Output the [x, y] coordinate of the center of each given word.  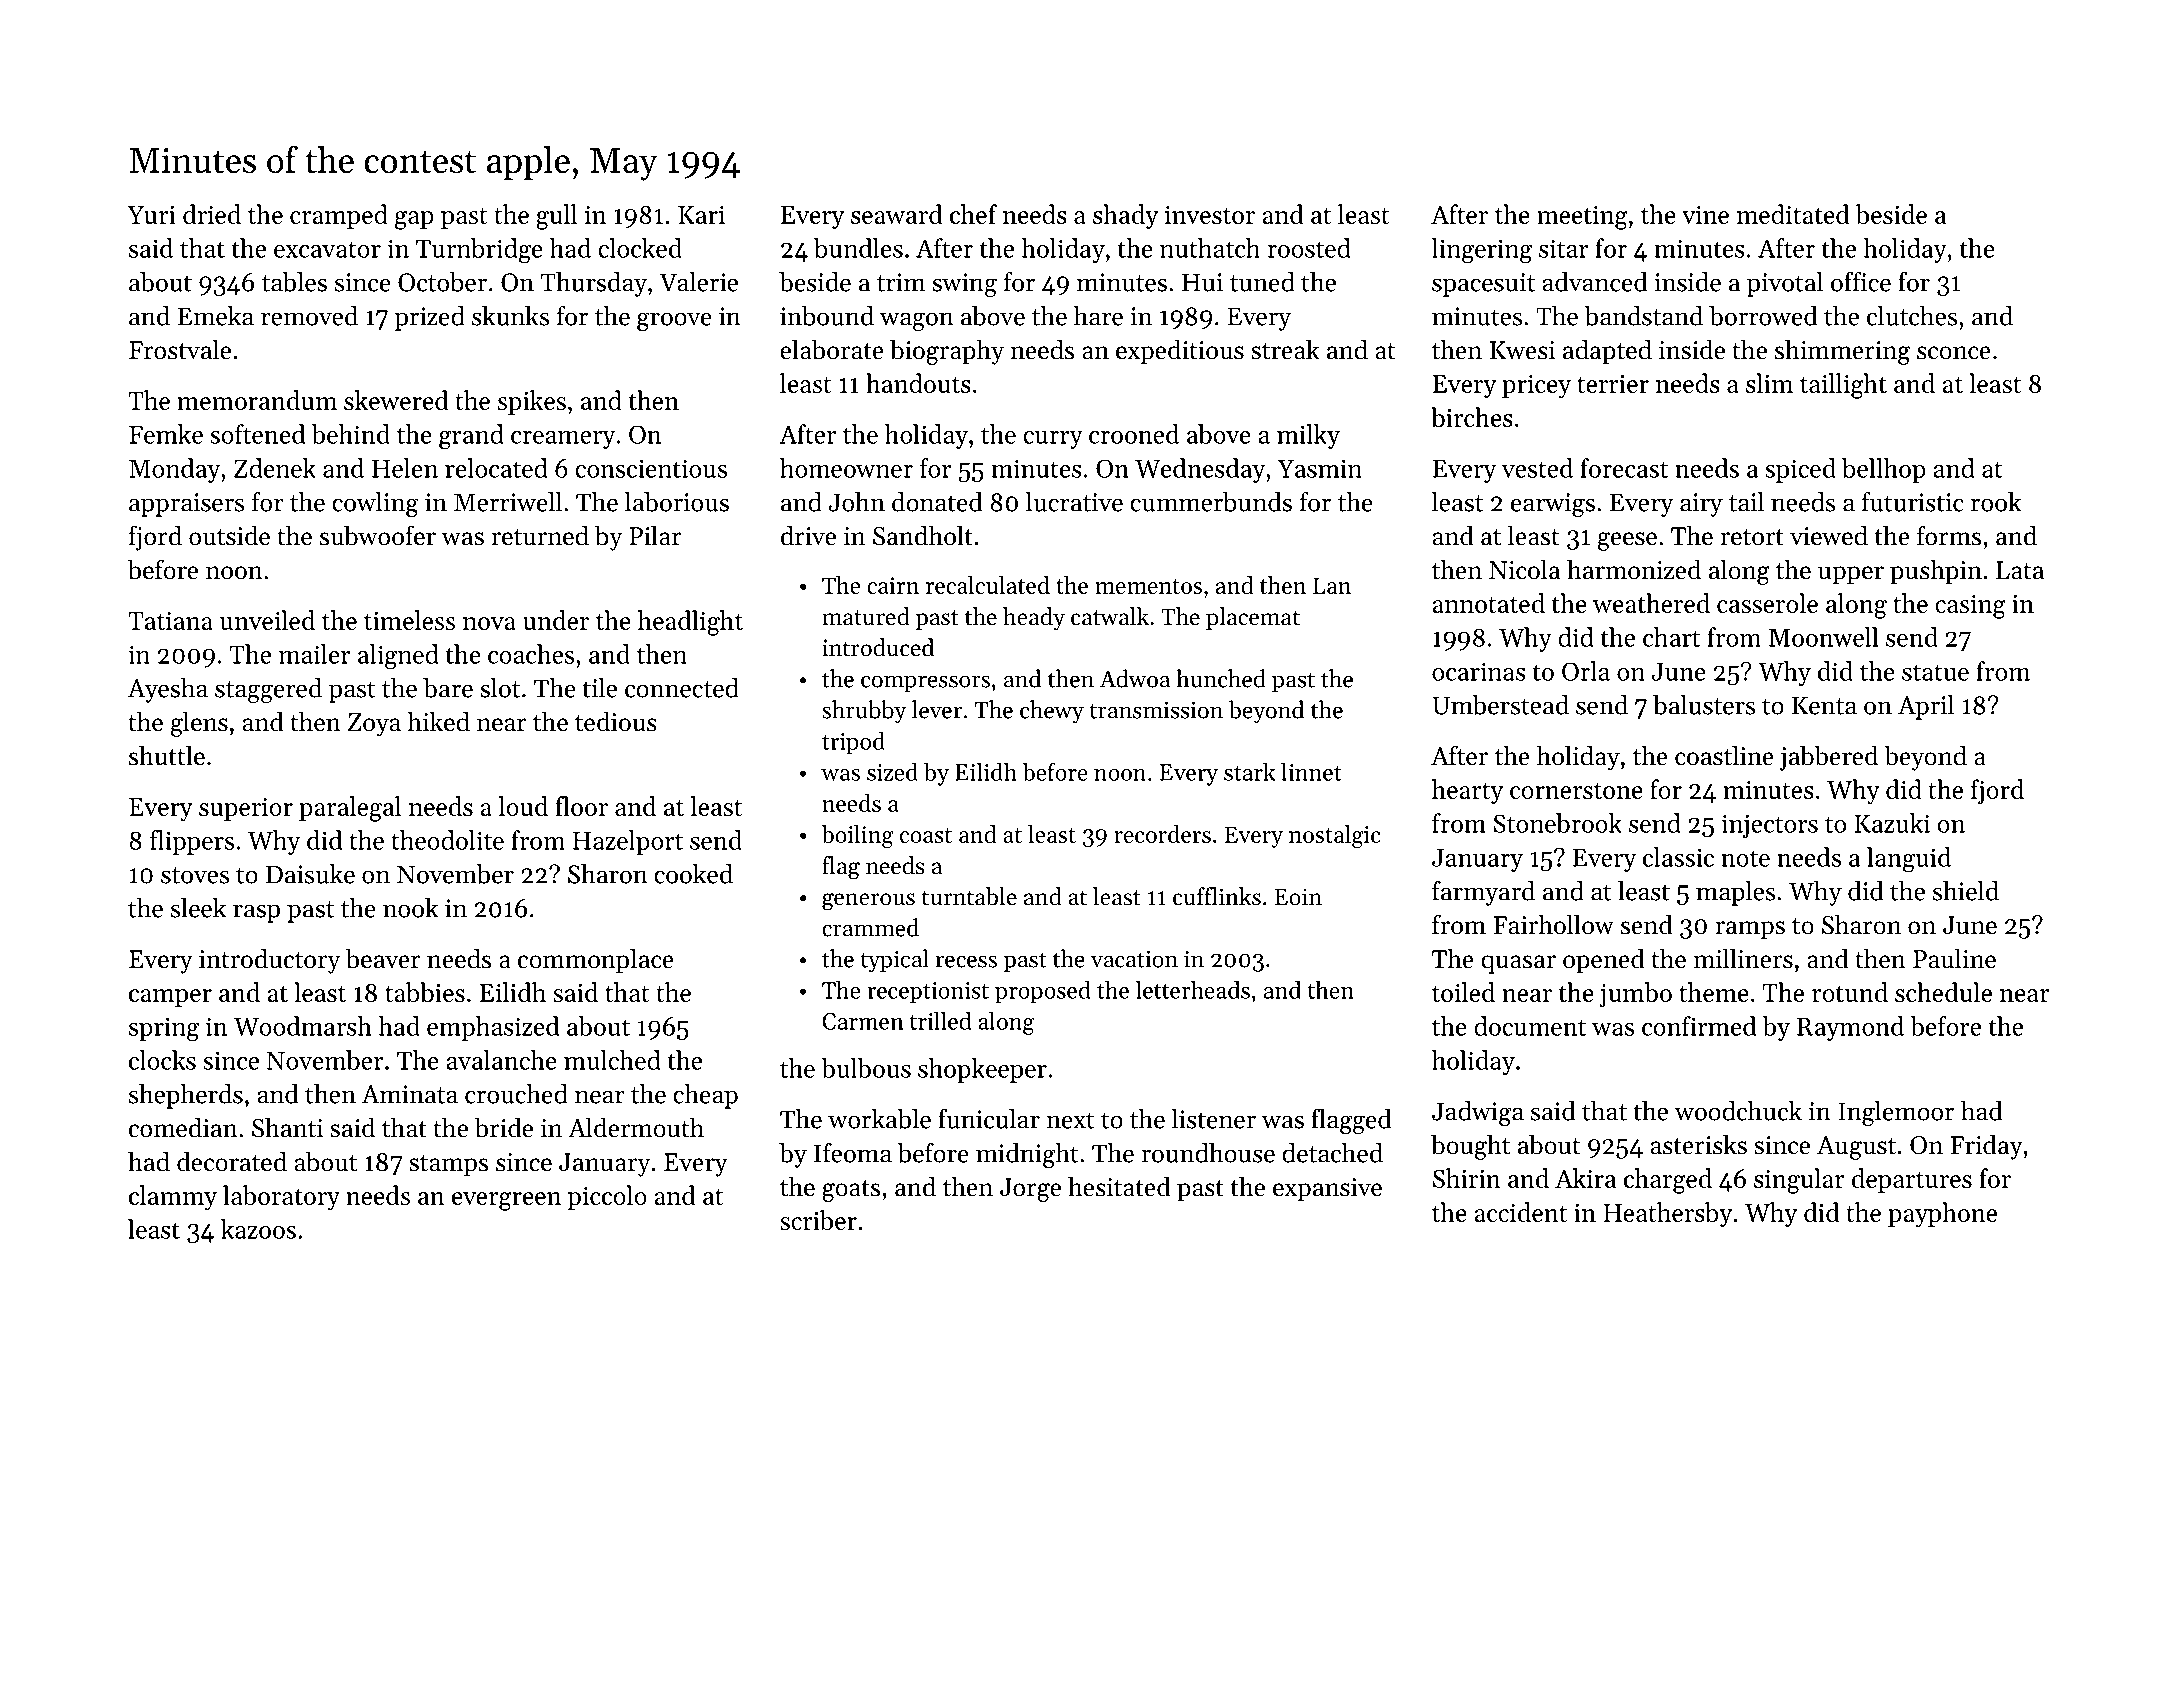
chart [1671, 637]
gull [556, 217]
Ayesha [168, 690]
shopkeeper [982, 1070]
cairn [893, 585]
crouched [516, 1094]
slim [1769, 383]
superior [246, 809]
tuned [1262, 282]
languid [1909, 859]
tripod [853, 742]
